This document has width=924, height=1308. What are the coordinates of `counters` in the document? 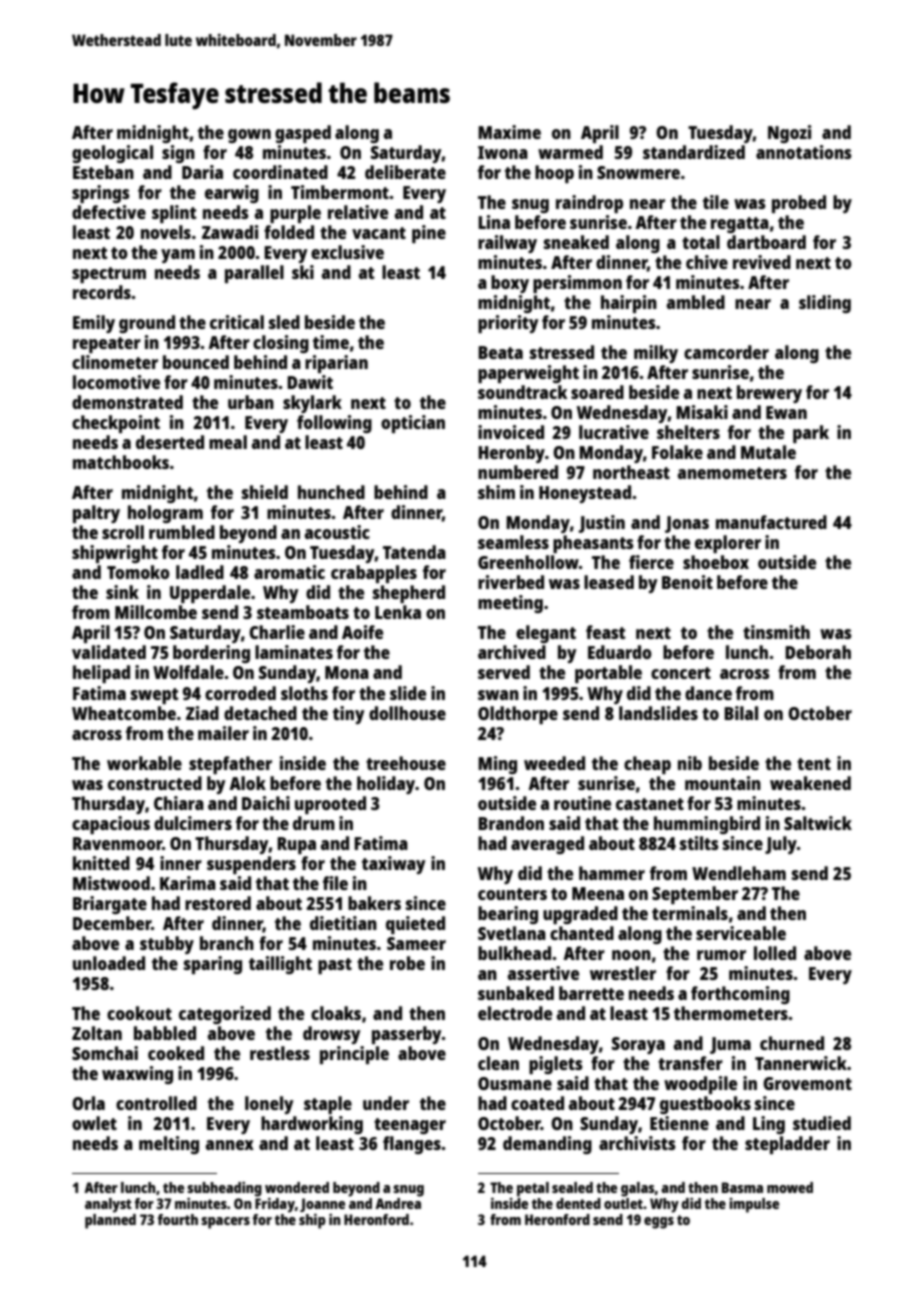 It's located at (512, 894).
